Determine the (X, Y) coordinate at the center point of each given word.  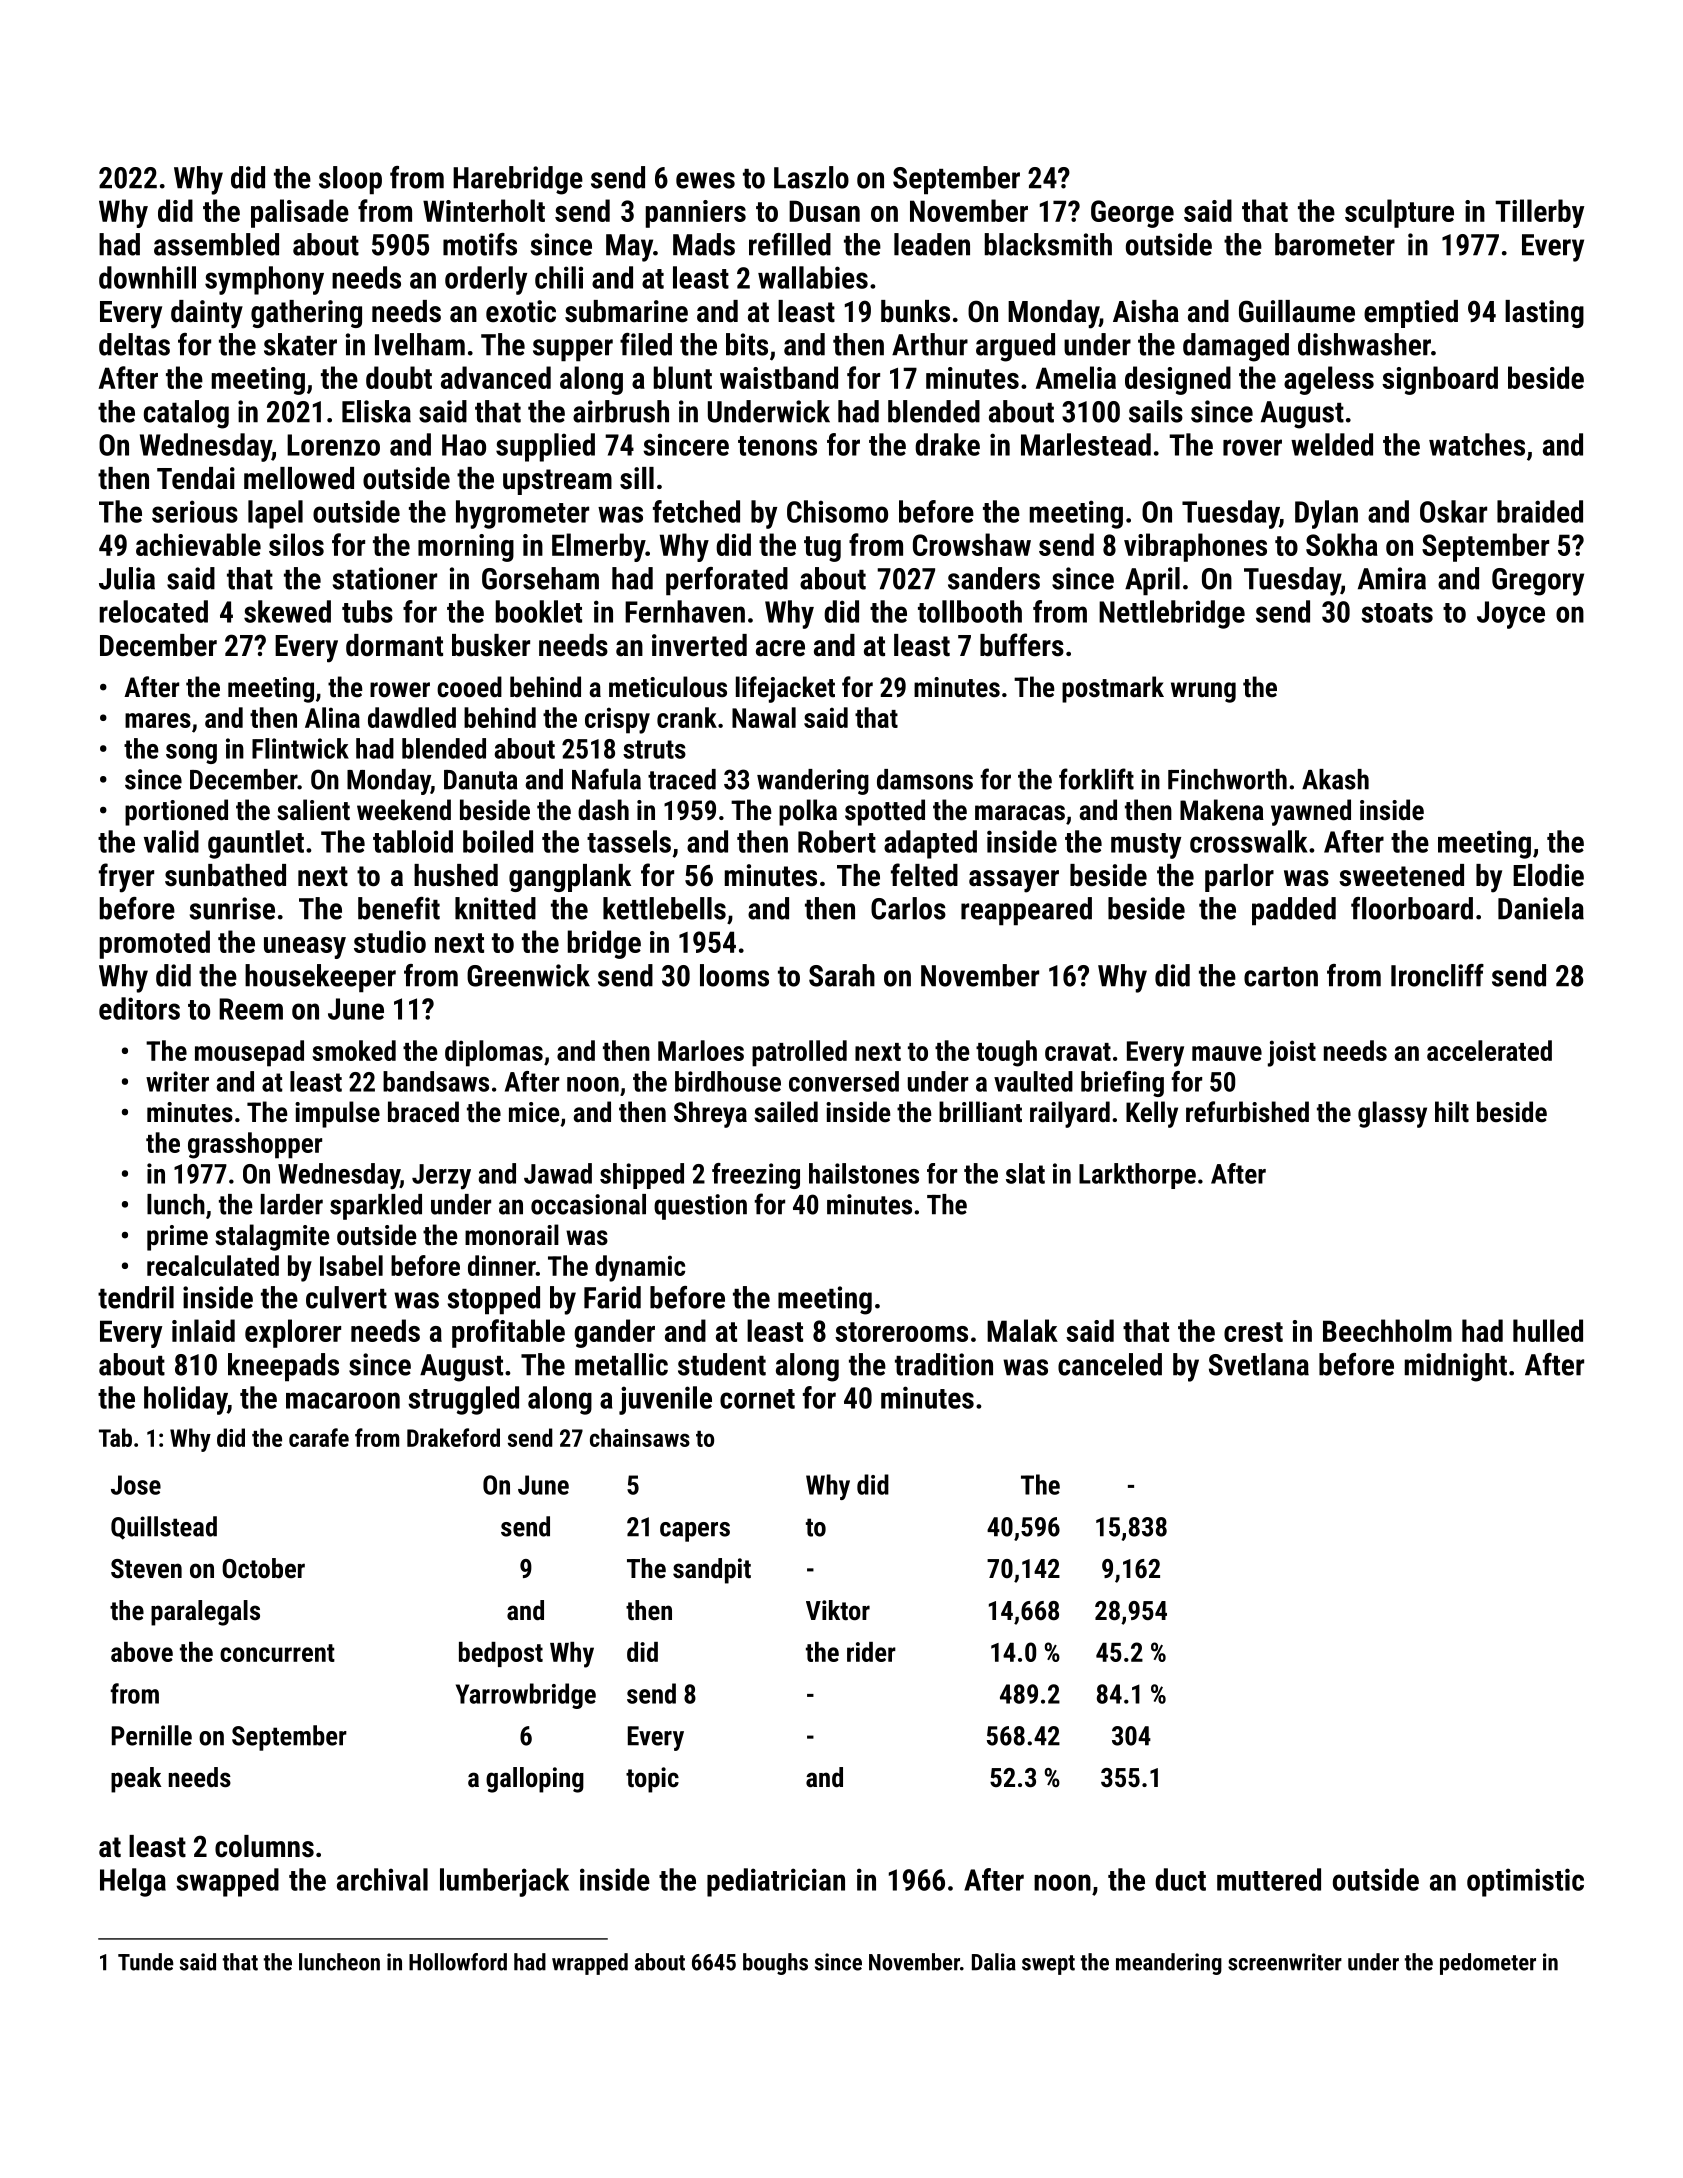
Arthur (930, 344)
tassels (629, 841)
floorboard (1412, 908)
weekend (404, 810)
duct (1180, 1879)
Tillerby (1539, 213)
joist (1292, 1053)
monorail (512, 1235)
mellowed (299, 478)
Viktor (838, 1610)
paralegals (205, 1613)
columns (264, 1846)
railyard (1070, 1114)
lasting (1544, 314)
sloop (350, 180)
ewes (705, 180)
